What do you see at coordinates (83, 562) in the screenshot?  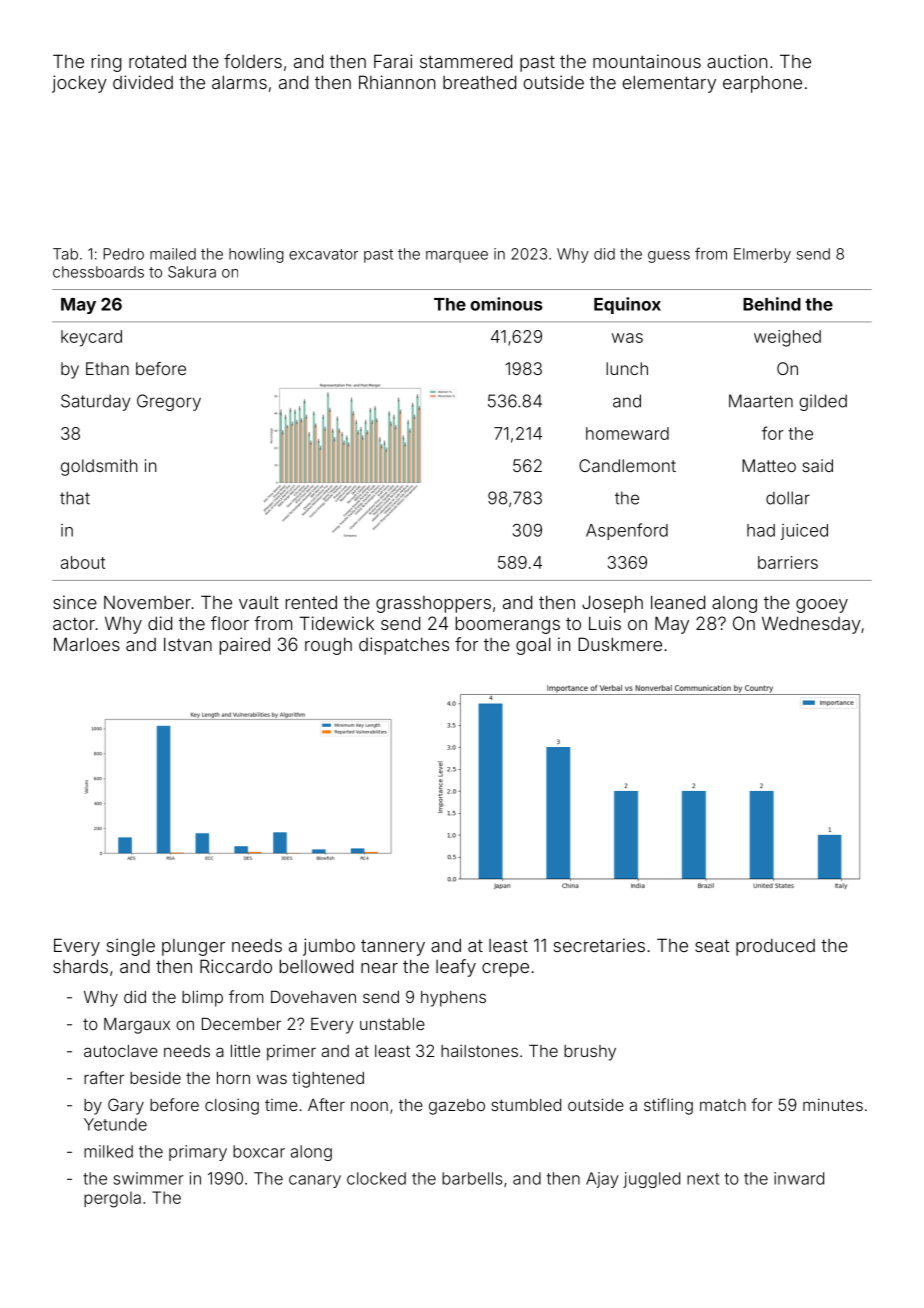 I see `about` at bounding box center [83, 562].
